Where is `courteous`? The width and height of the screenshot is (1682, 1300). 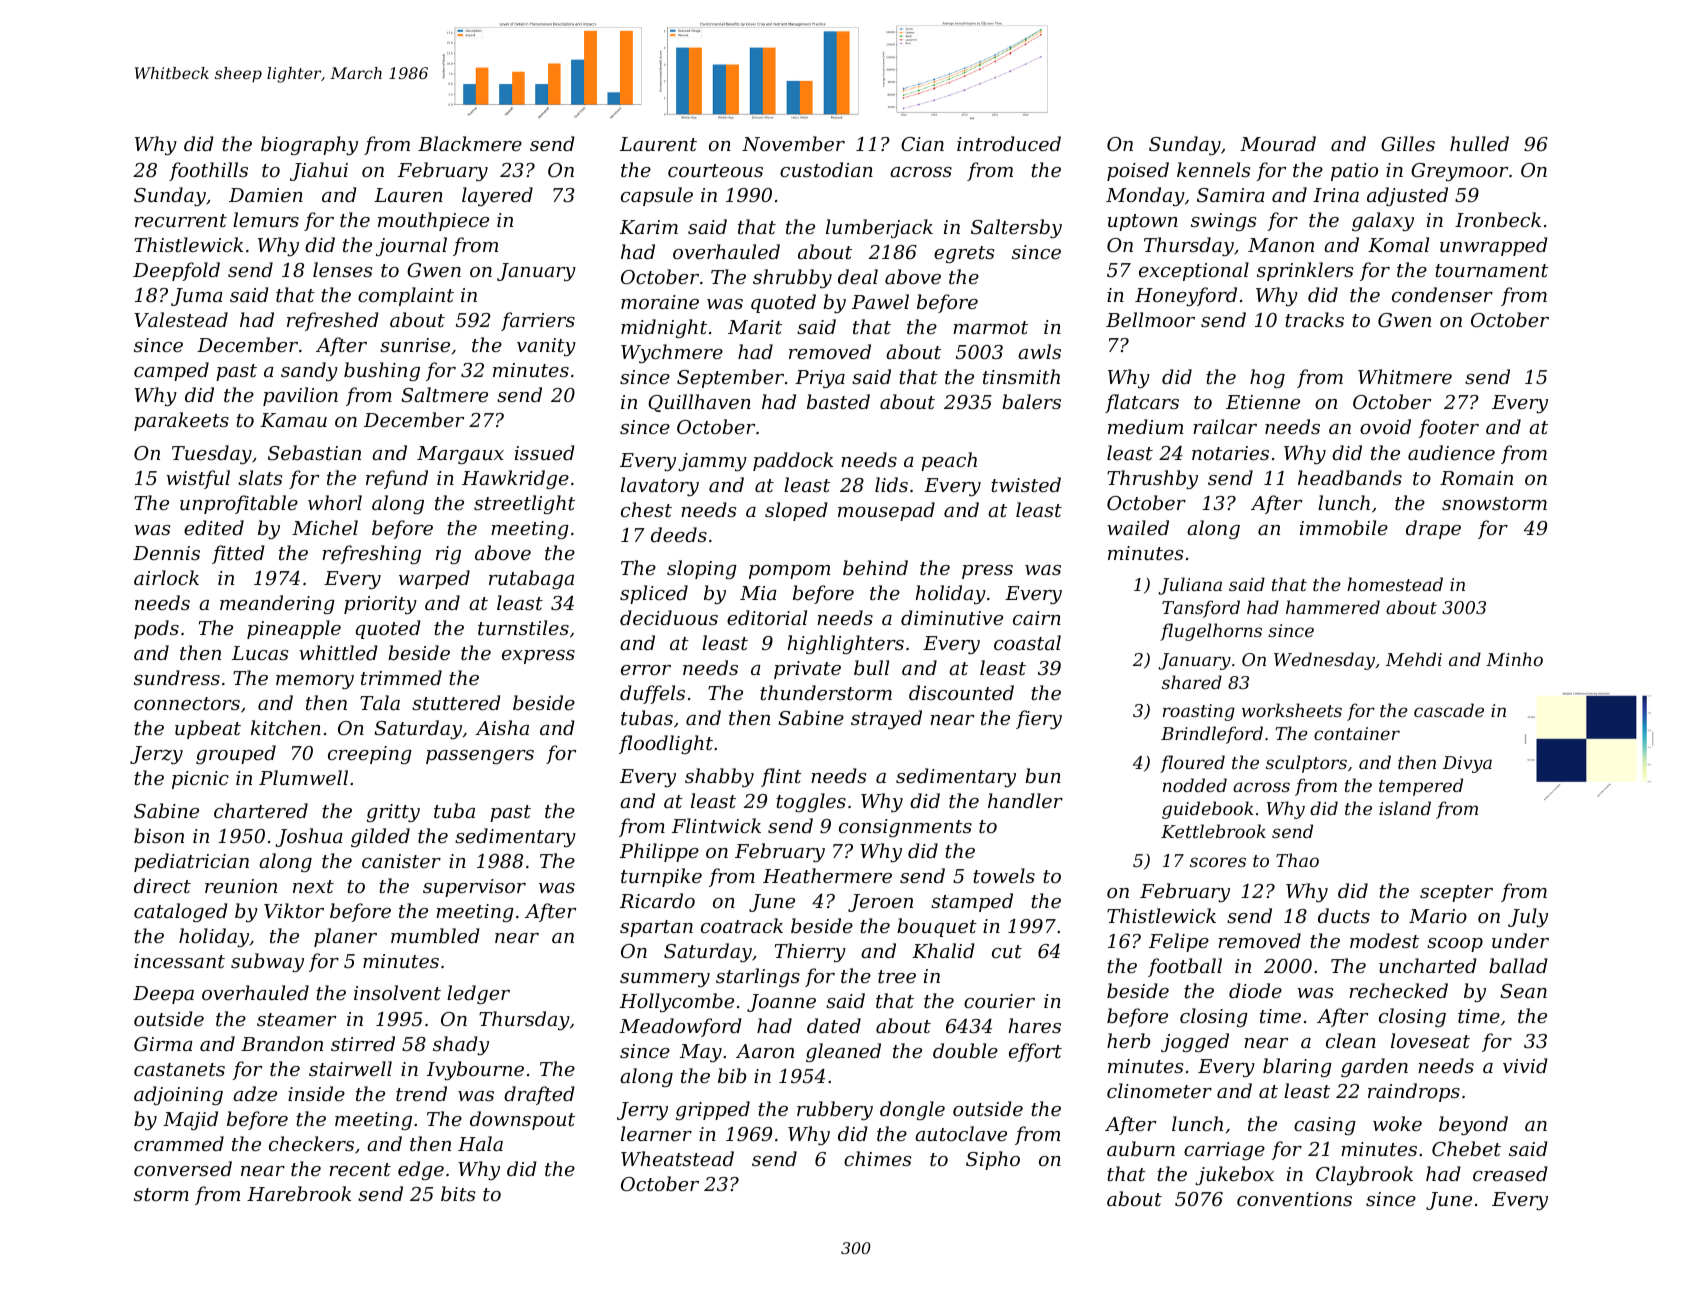 courteous is located at coordinates (715, 170).
